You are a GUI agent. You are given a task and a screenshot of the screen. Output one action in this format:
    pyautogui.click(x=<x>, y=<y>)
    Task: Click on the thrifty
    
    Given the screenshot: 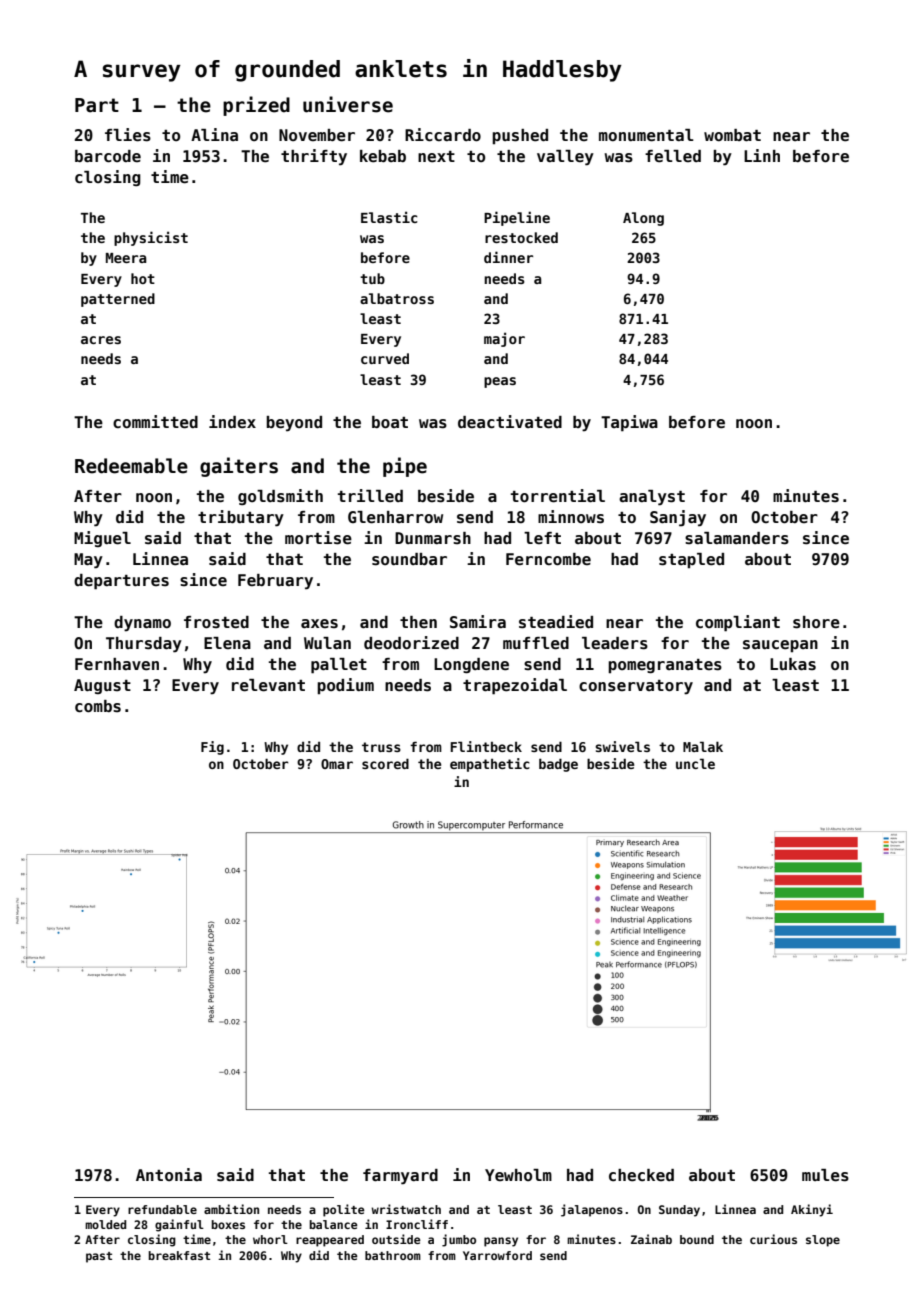 What is the action you would take?
    pyautogui.click(x=314, y=157)
